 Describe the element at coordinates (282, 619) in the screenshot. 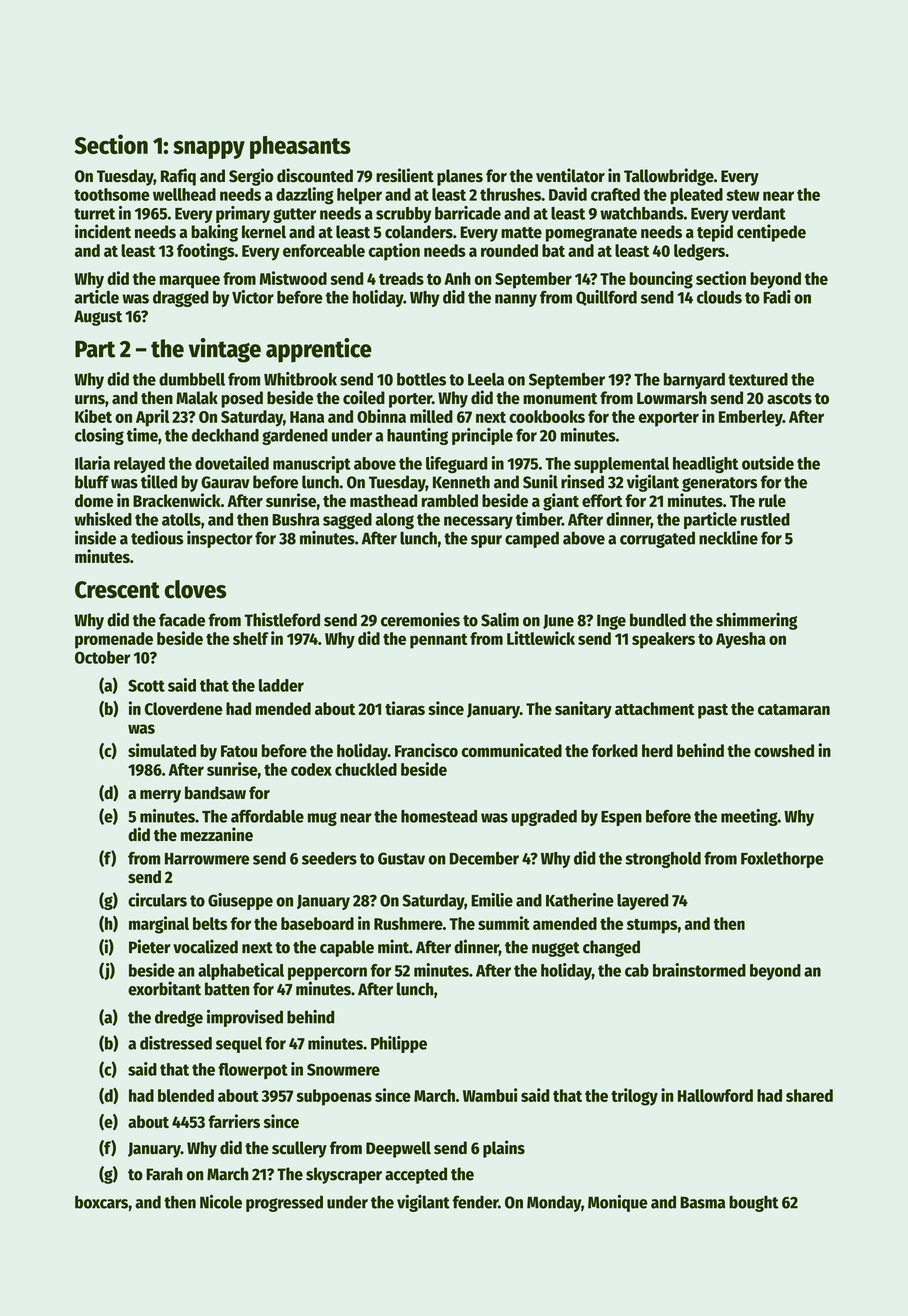

I see `Thistleford` at that location.
